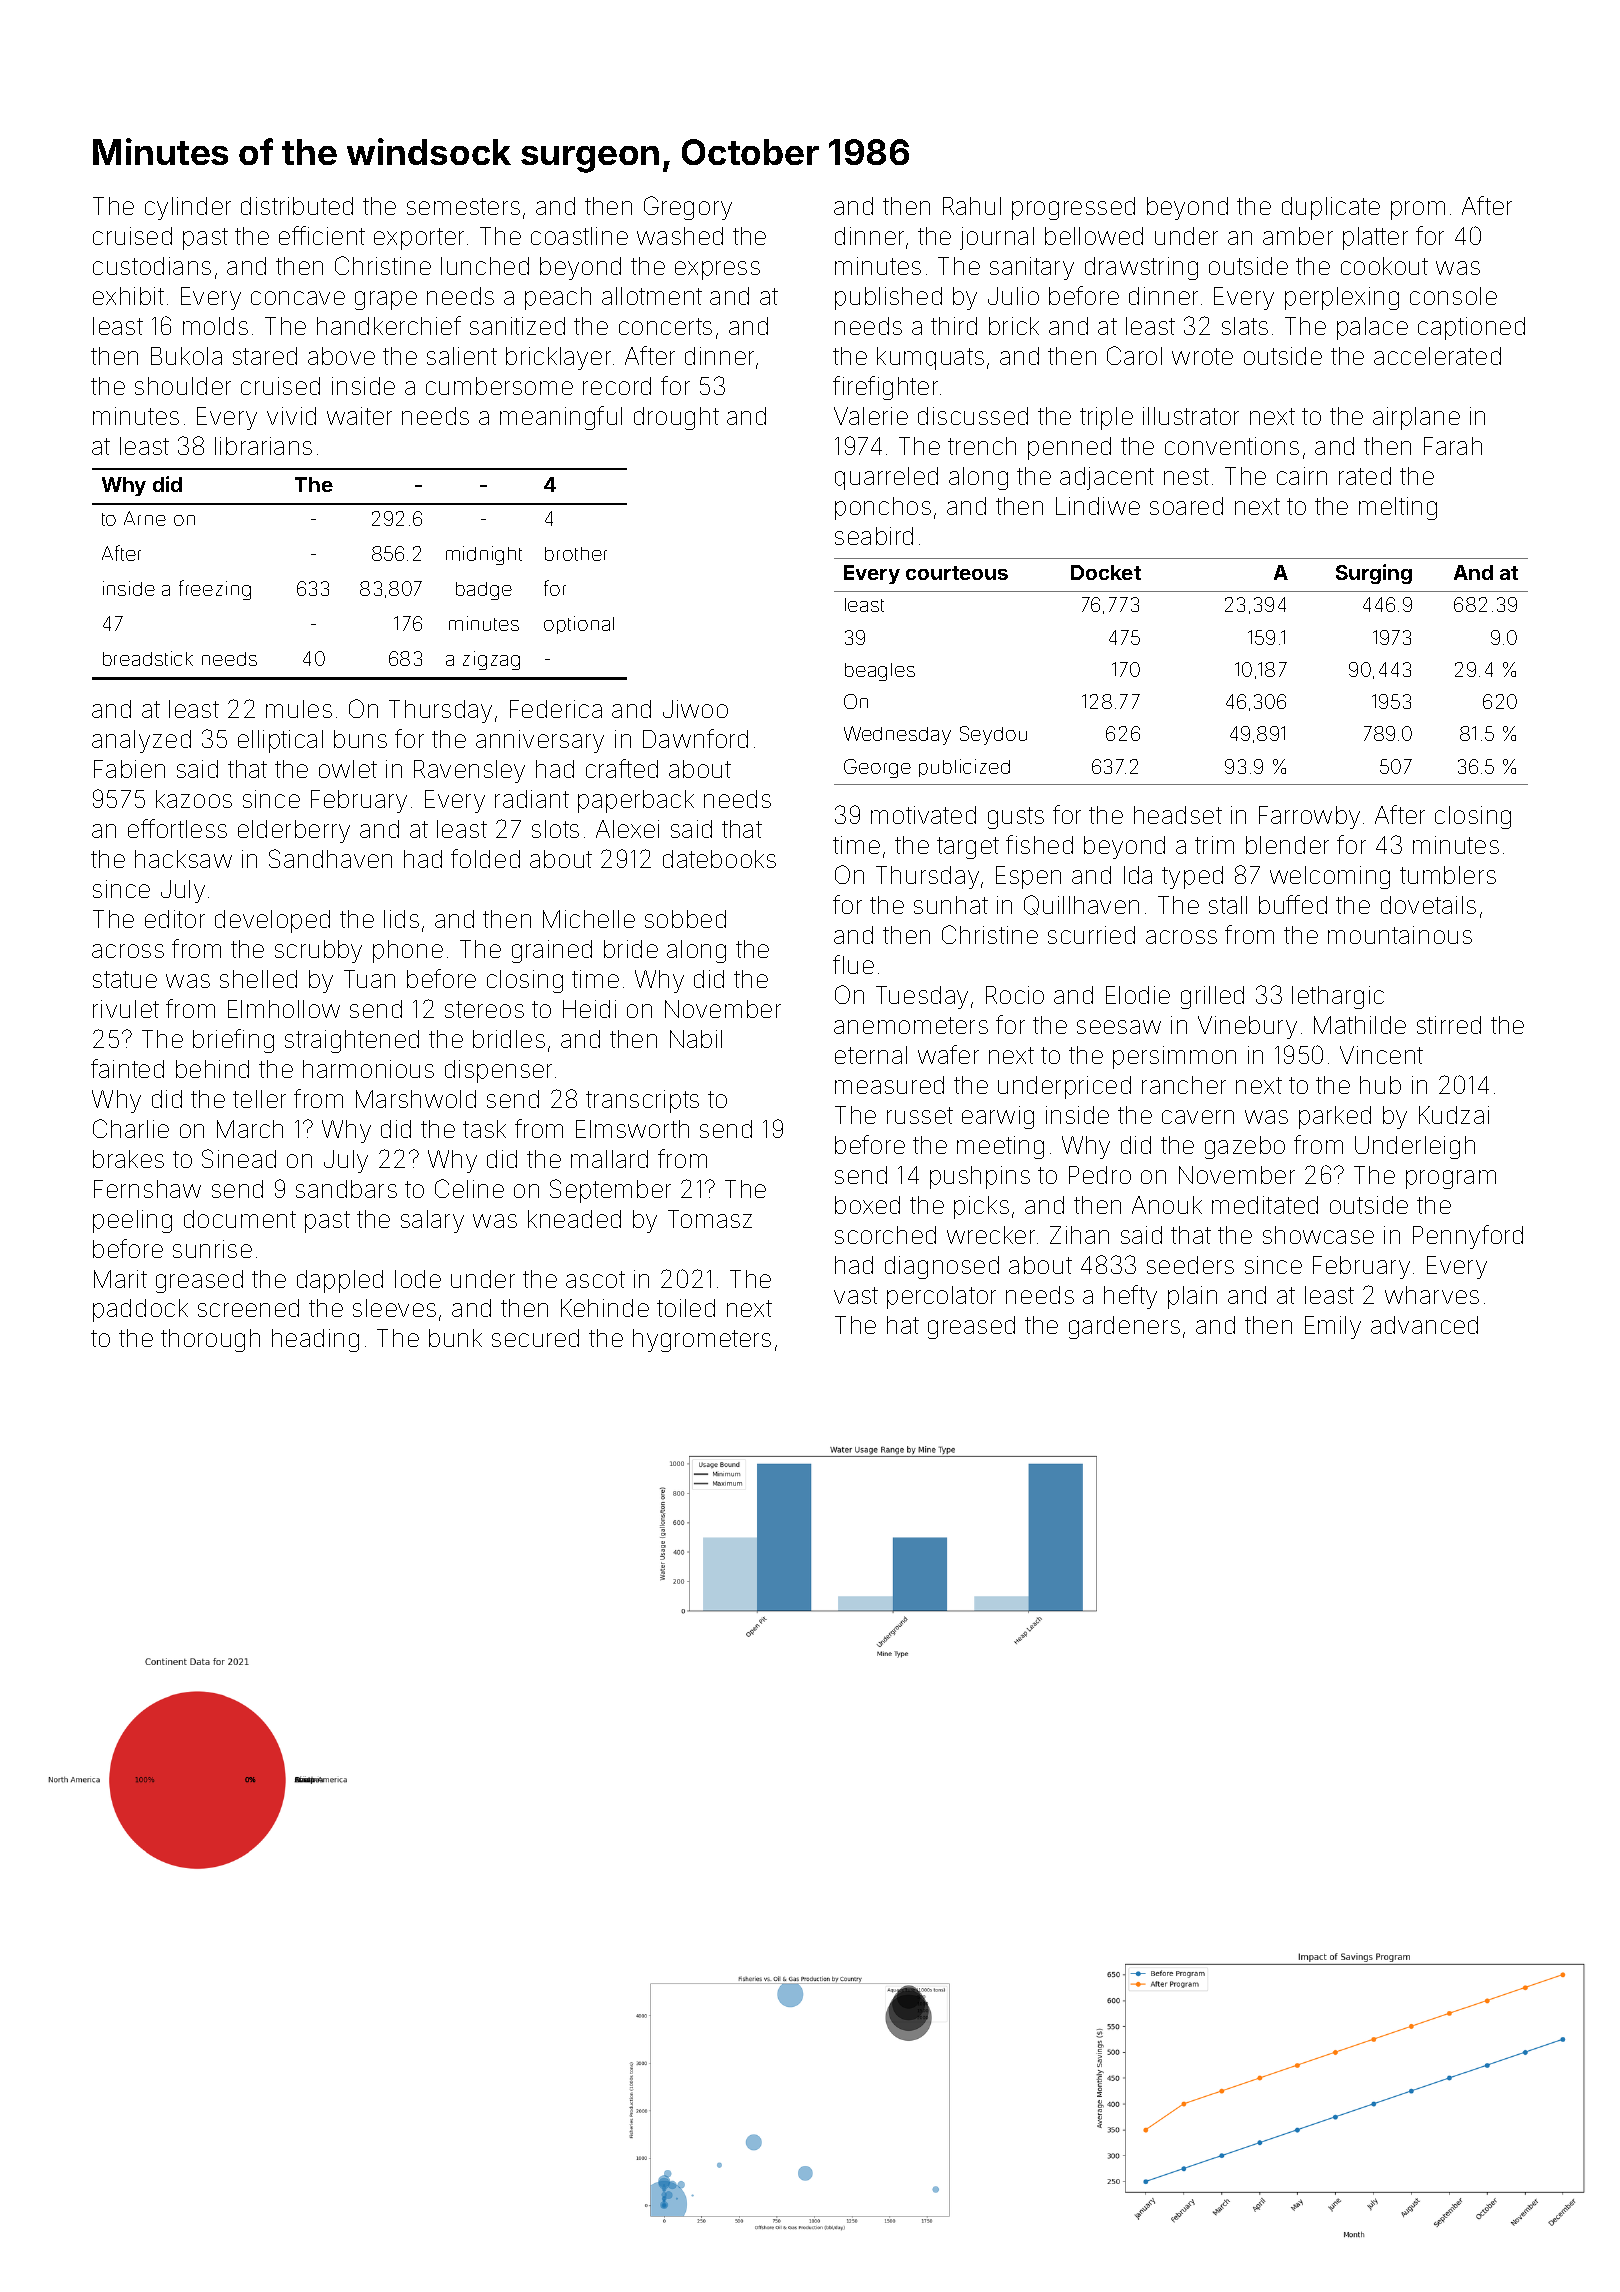 The height and width of the image is (2292, 1620). I want to click on dappled, so click(340, 1281).
